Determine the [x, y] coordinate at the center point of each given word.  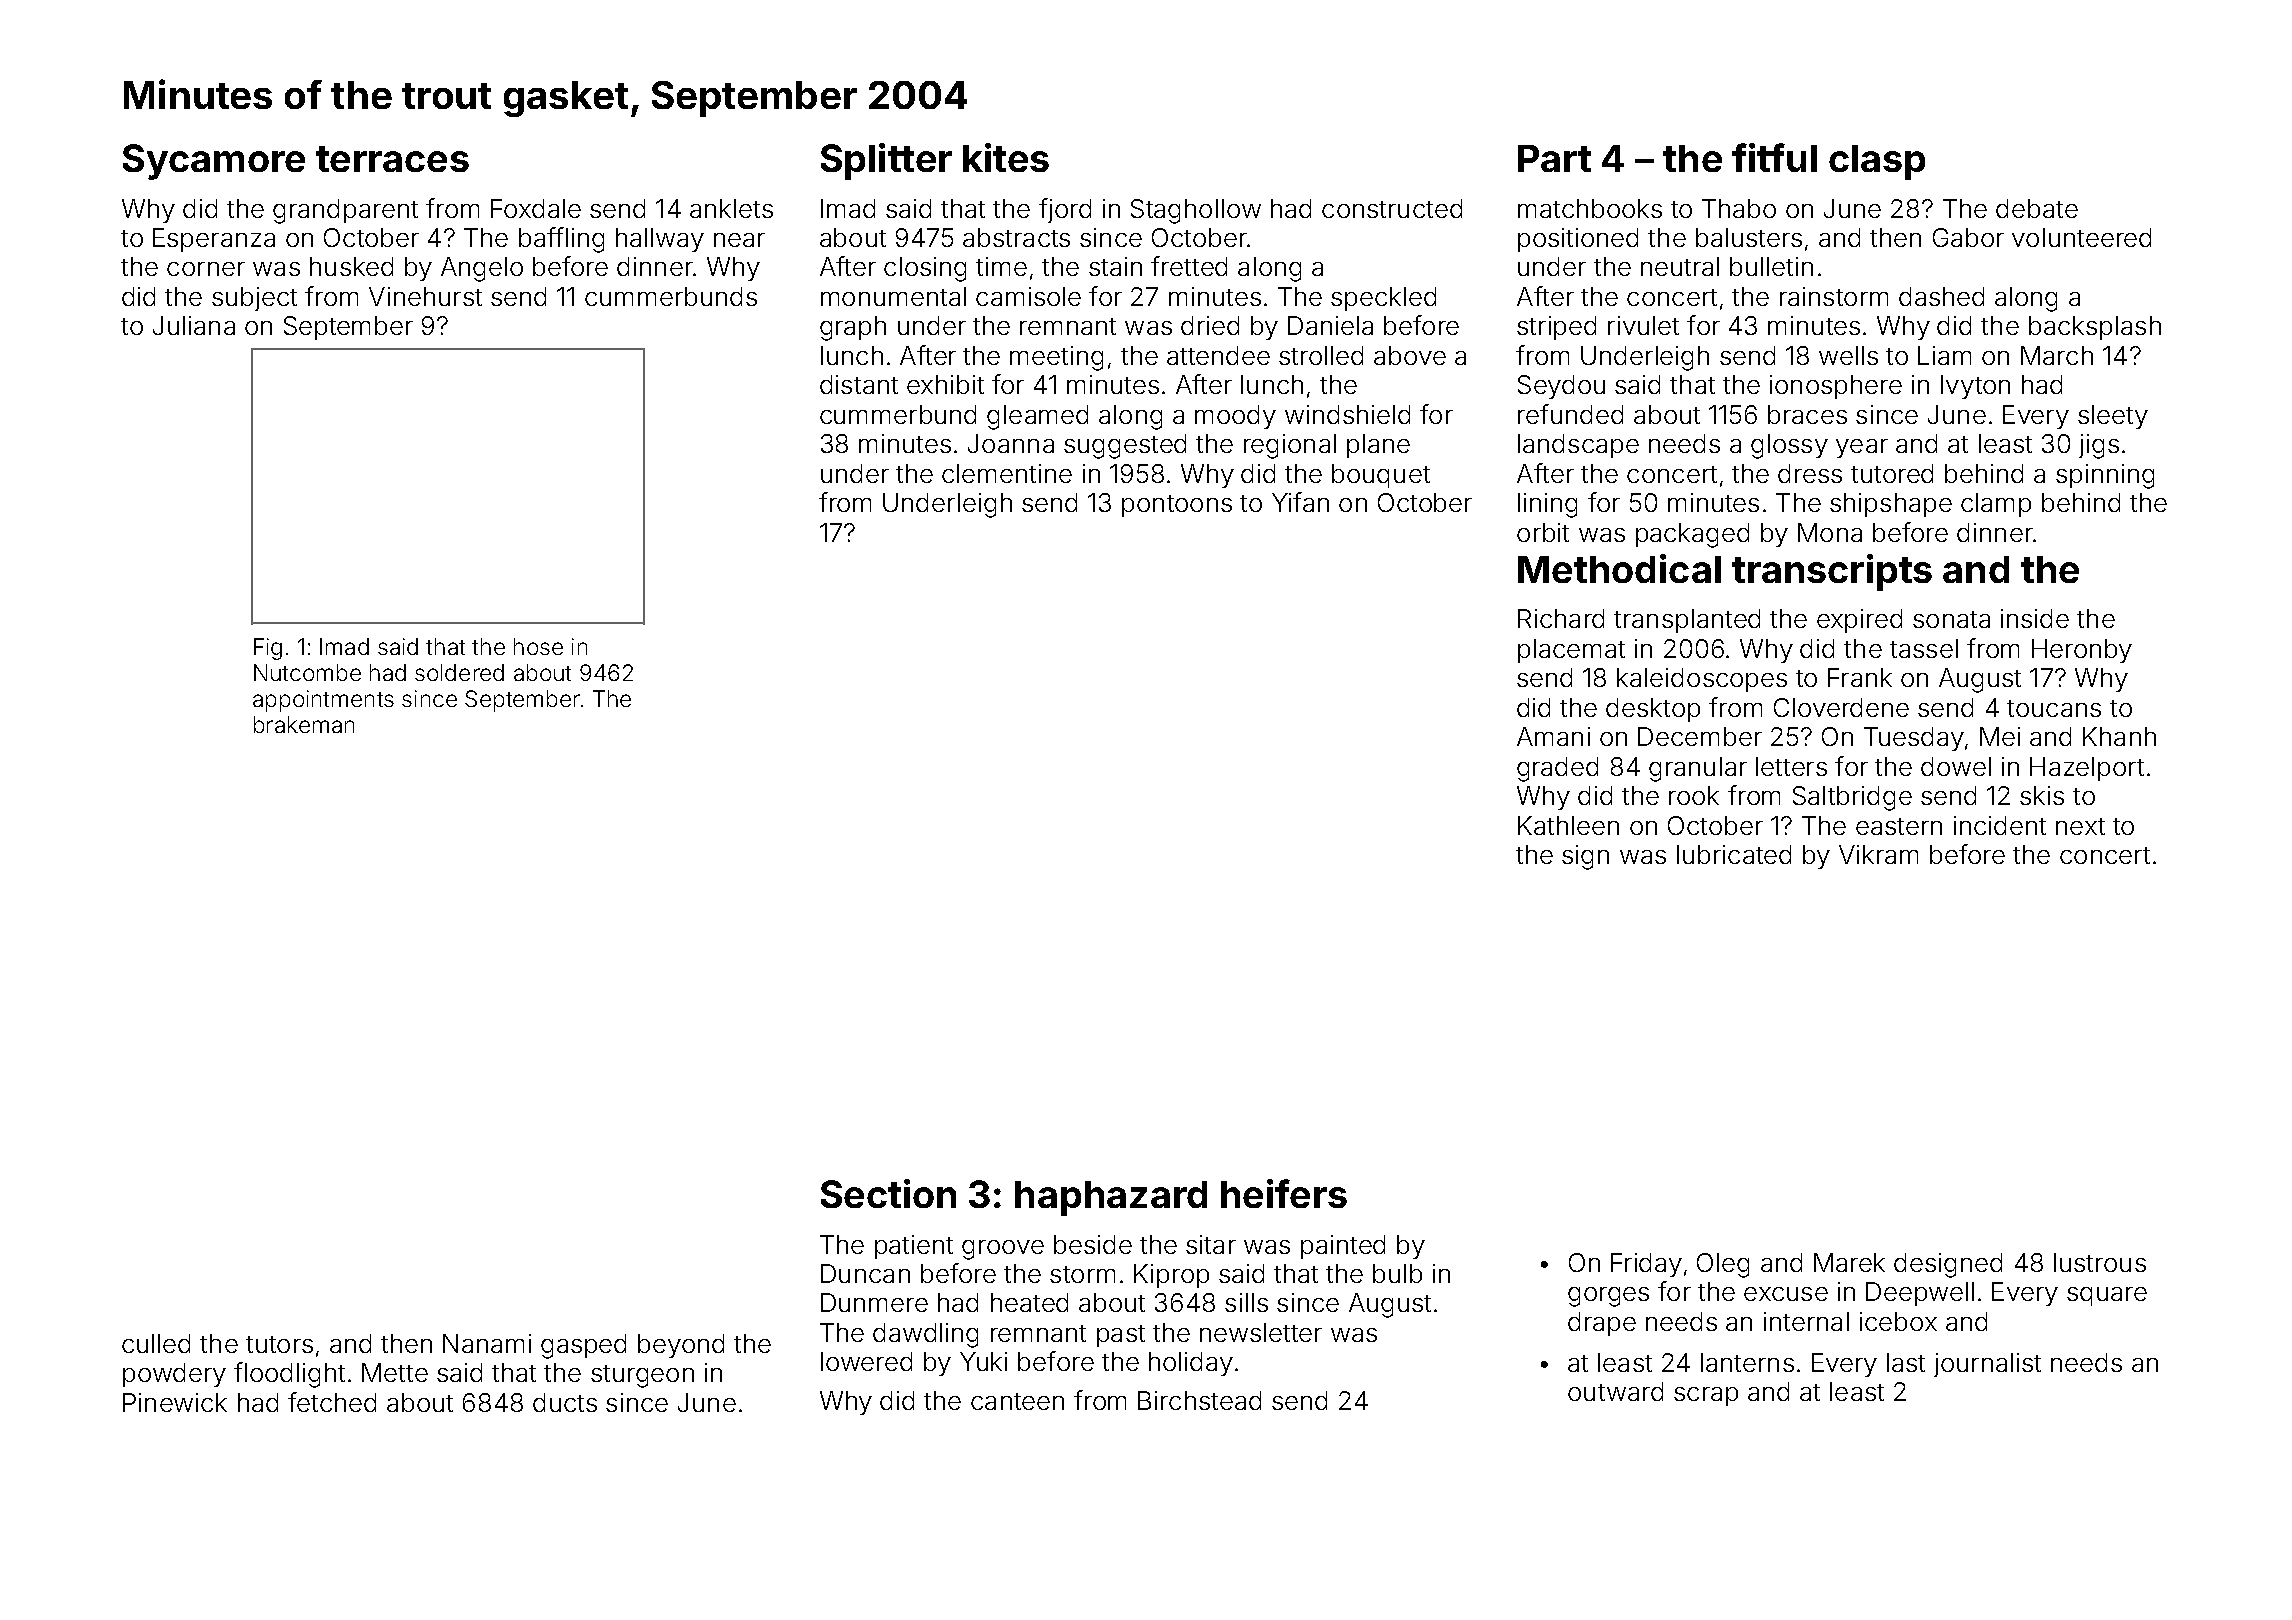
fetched [332, 1402]
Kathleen [1568, 825]
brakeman [304, 724]
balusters [1749, 237]
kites [1006, 157]
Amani [1553, 736]
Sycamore [214, 162]
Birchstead [1199, 1400]
